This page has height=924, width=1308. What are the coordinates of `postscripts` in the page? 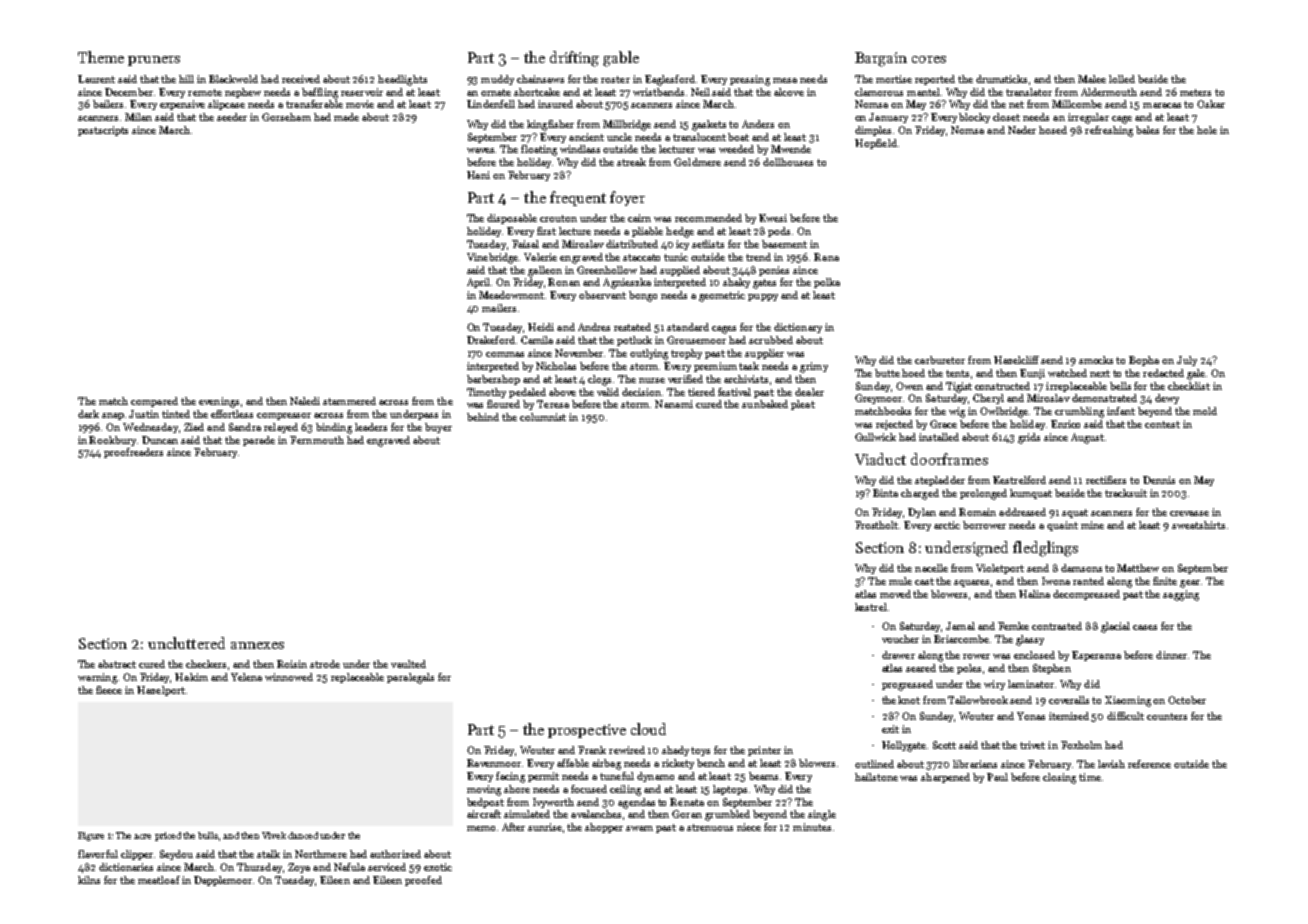 It's located at (103, 131).
